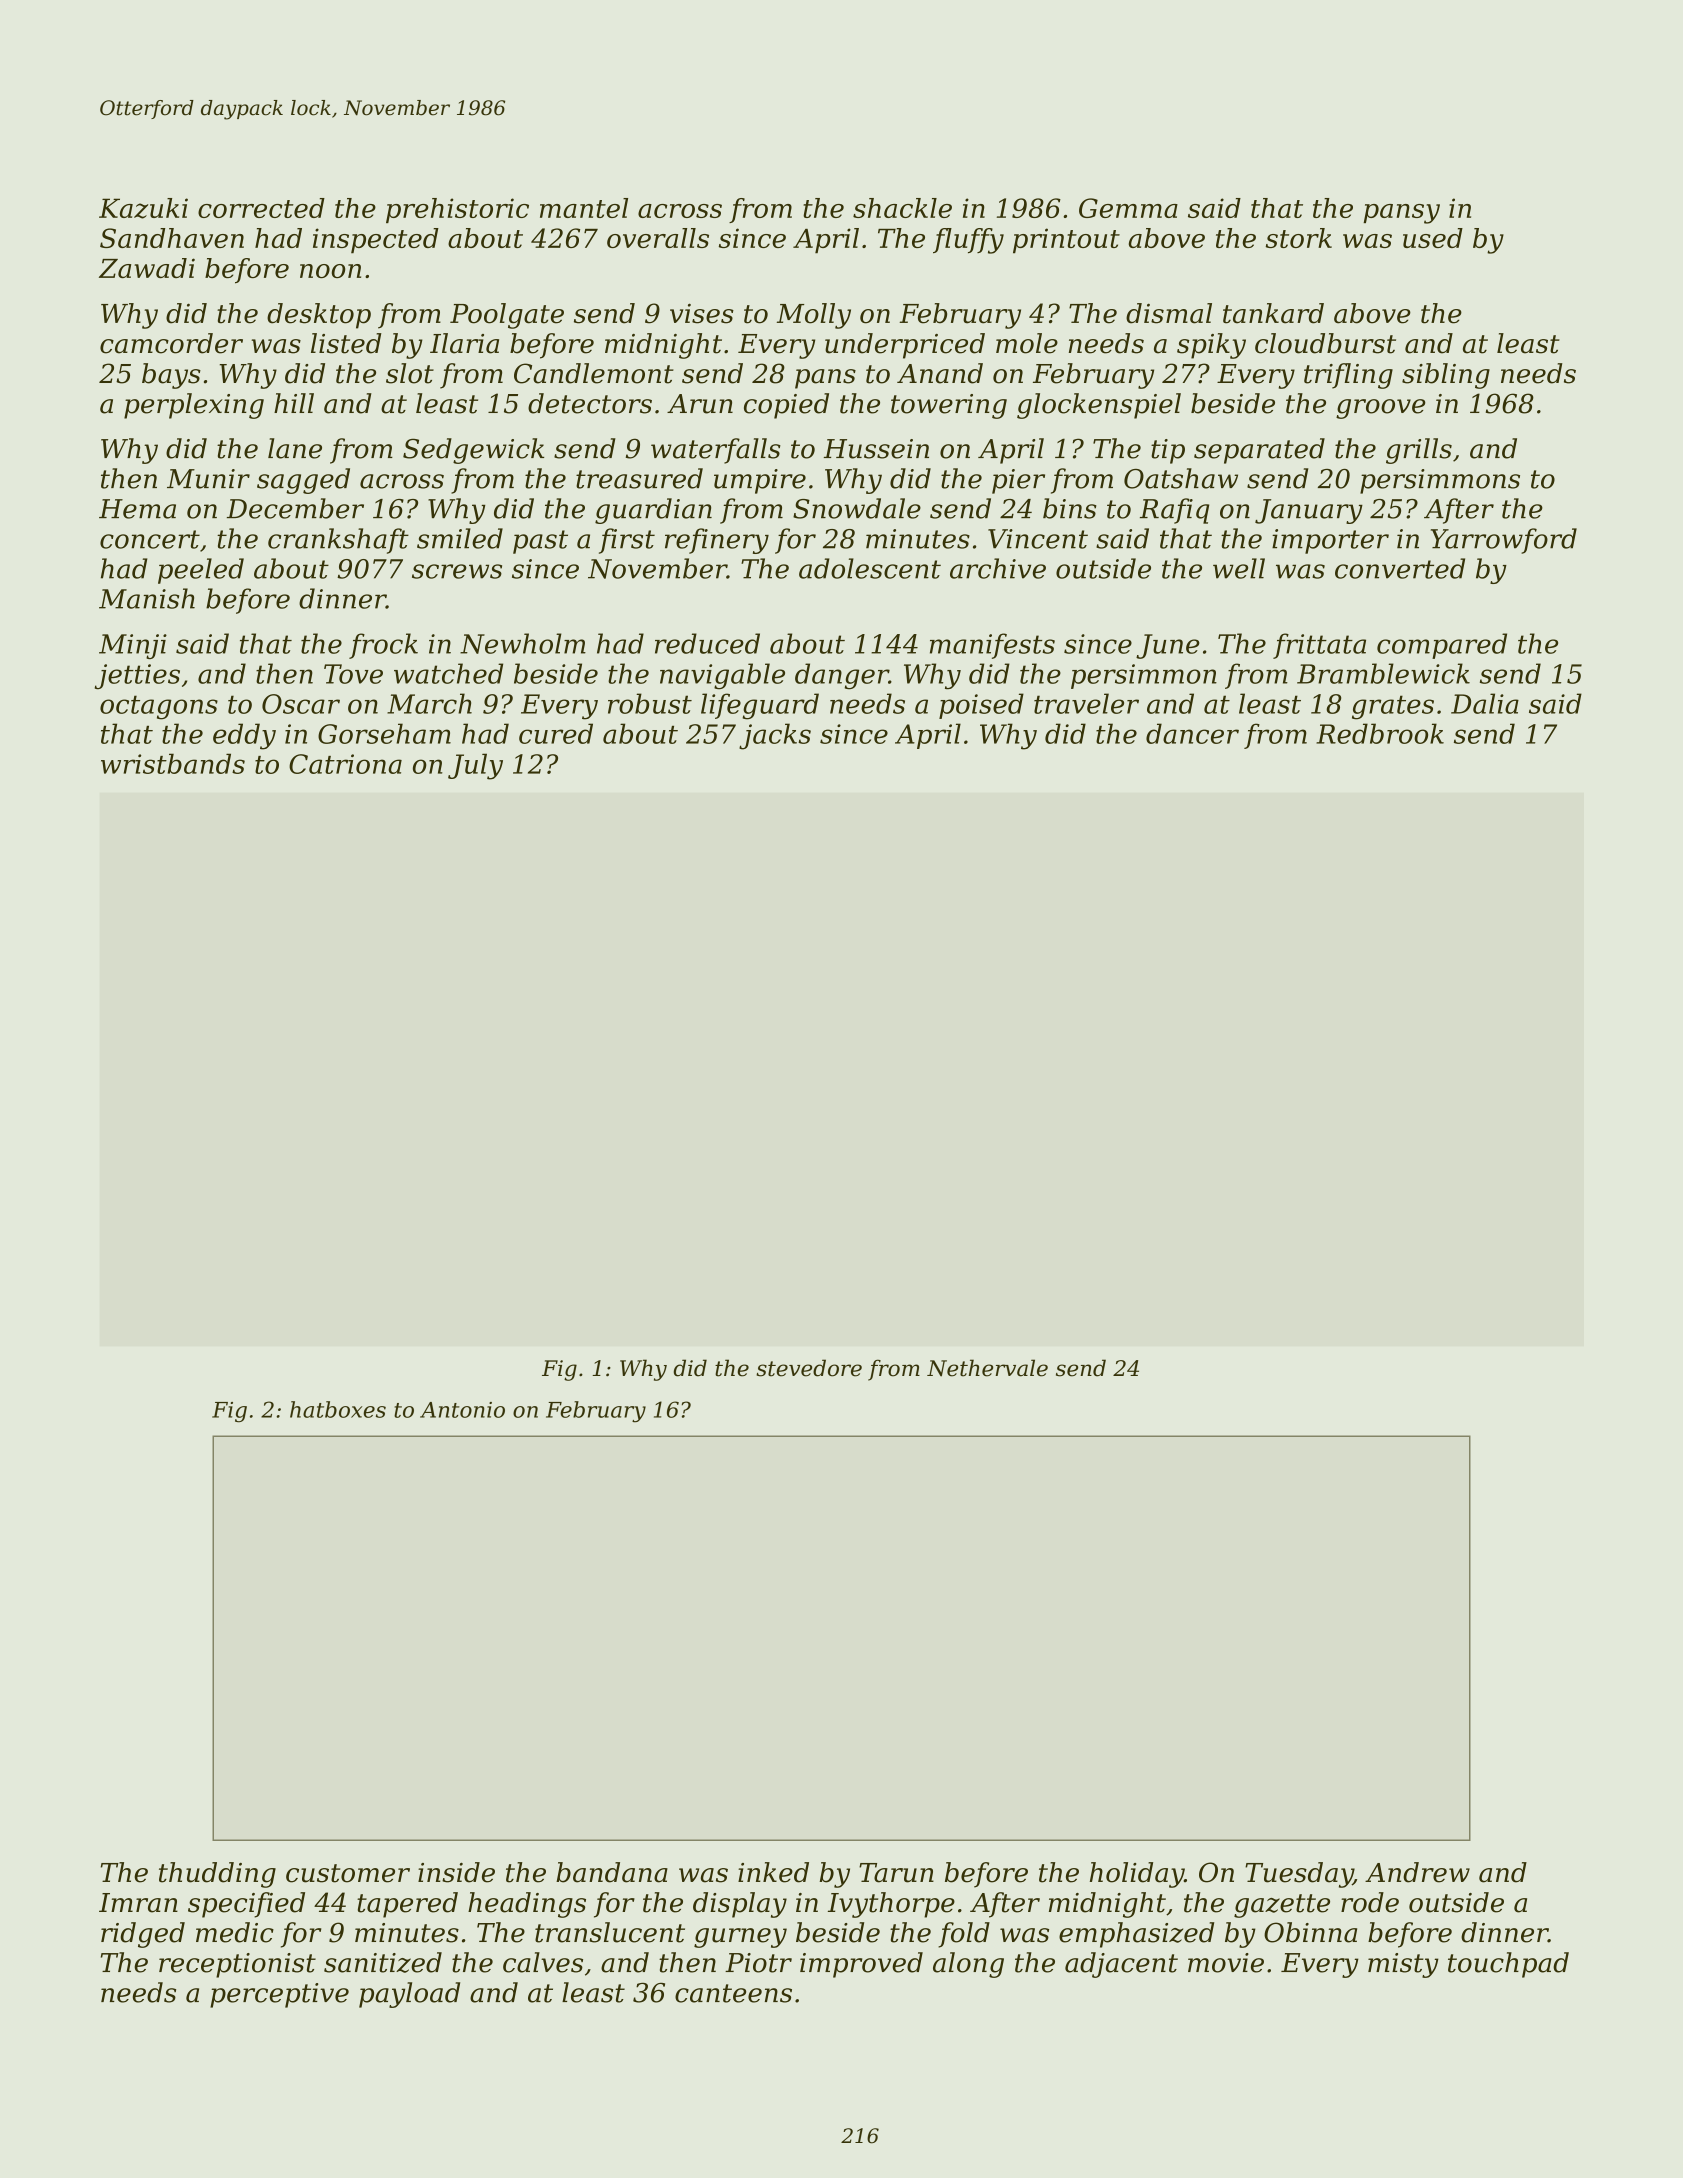 This screenshot has height=2178, width=1683. Describe the element at coordinates (338, 1409) in the screenshot. I see `hatboxes` at that location.
